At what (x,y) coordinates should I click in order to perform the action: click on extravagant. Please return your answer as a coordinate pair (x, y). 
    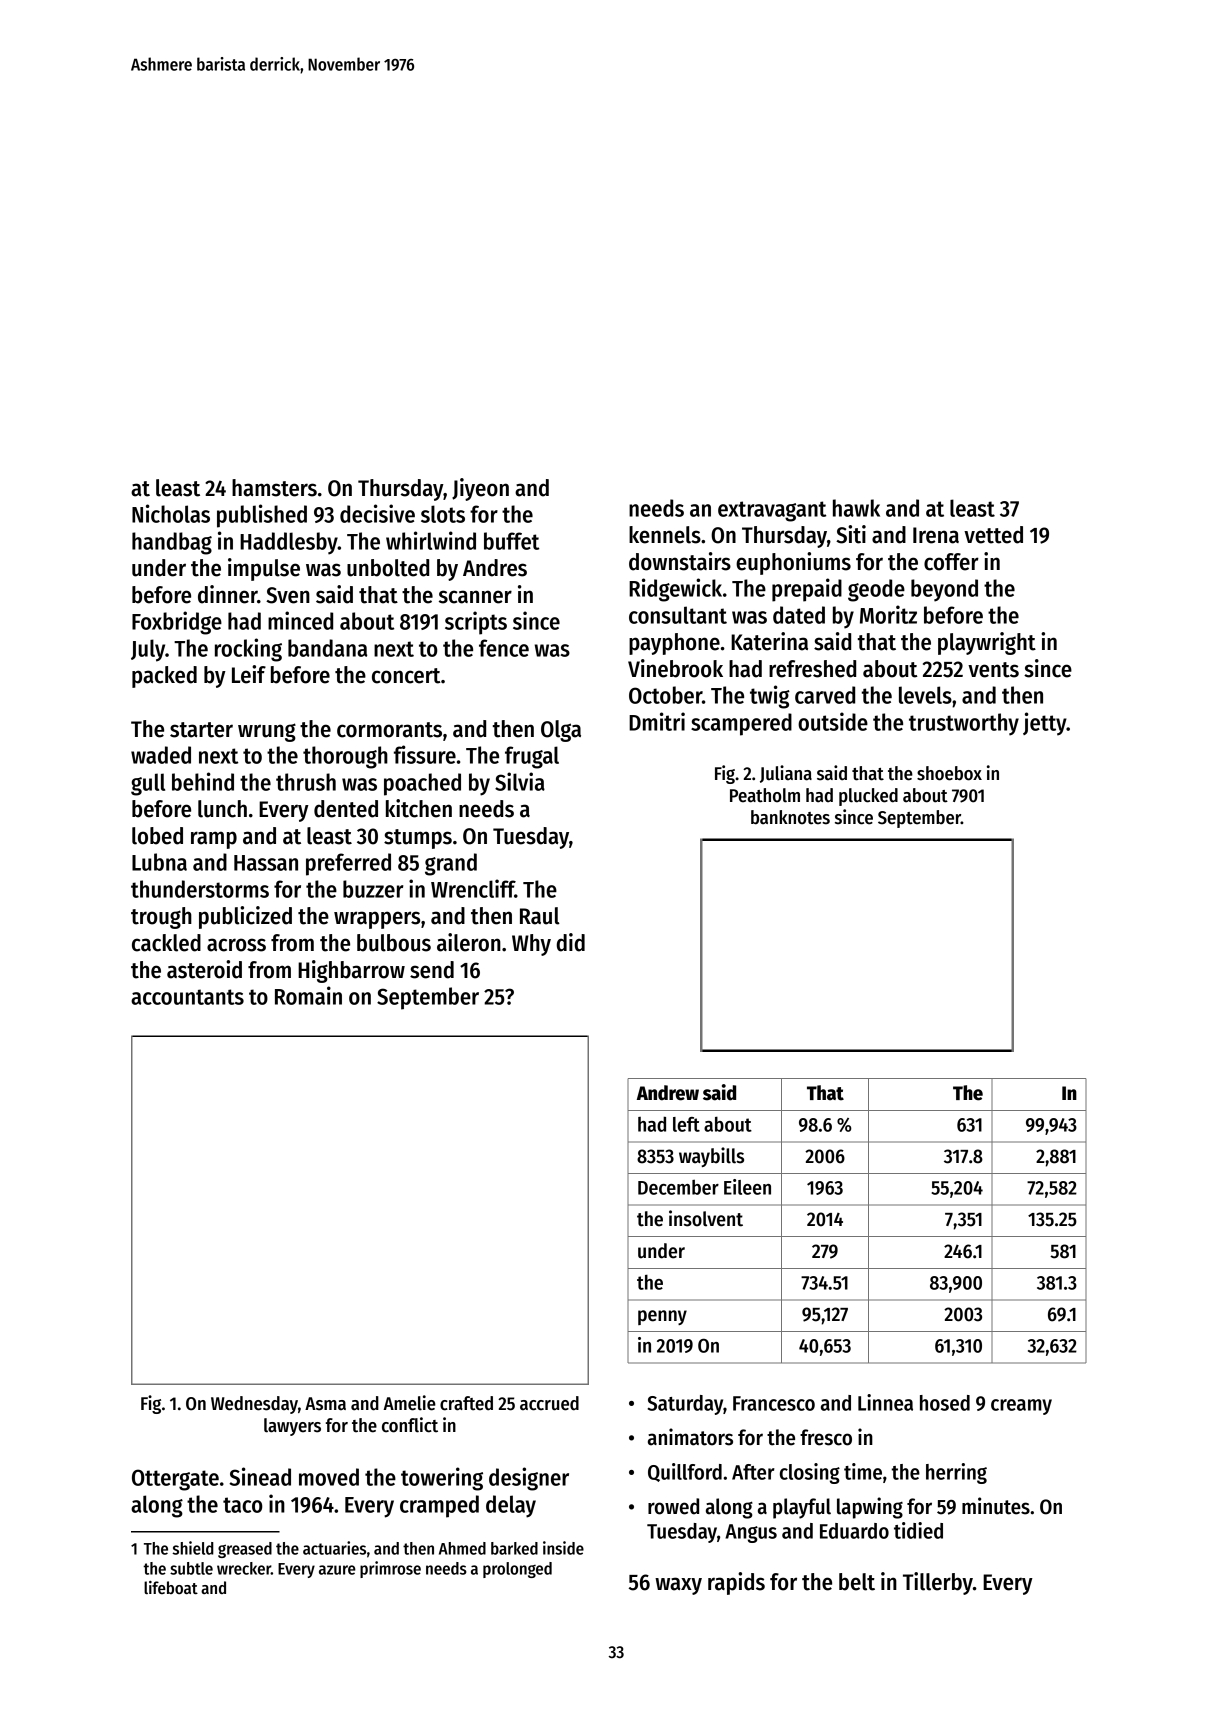
    Looking at the image, I should click on (772, 511).
